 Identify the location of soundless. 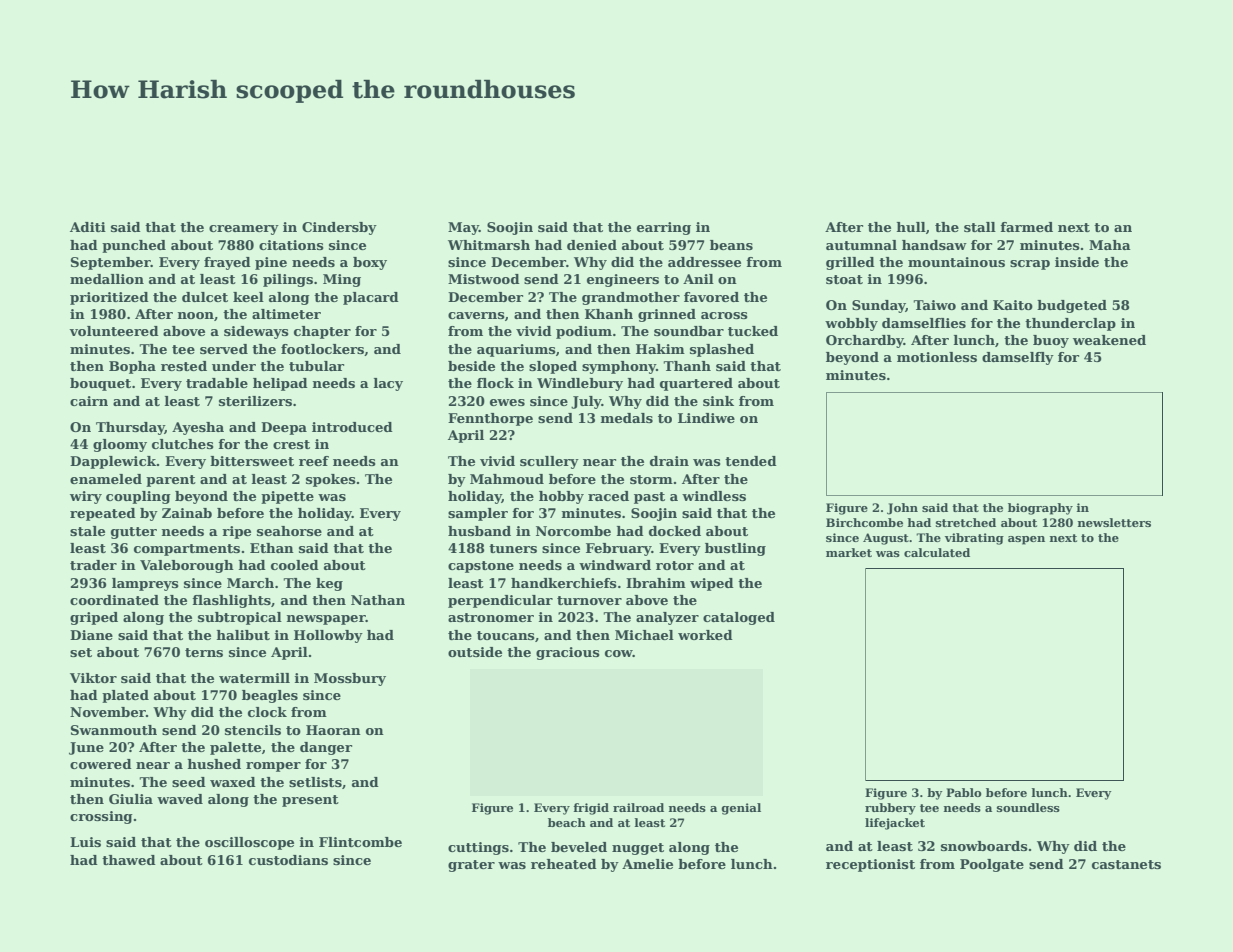
(1028, 807).
